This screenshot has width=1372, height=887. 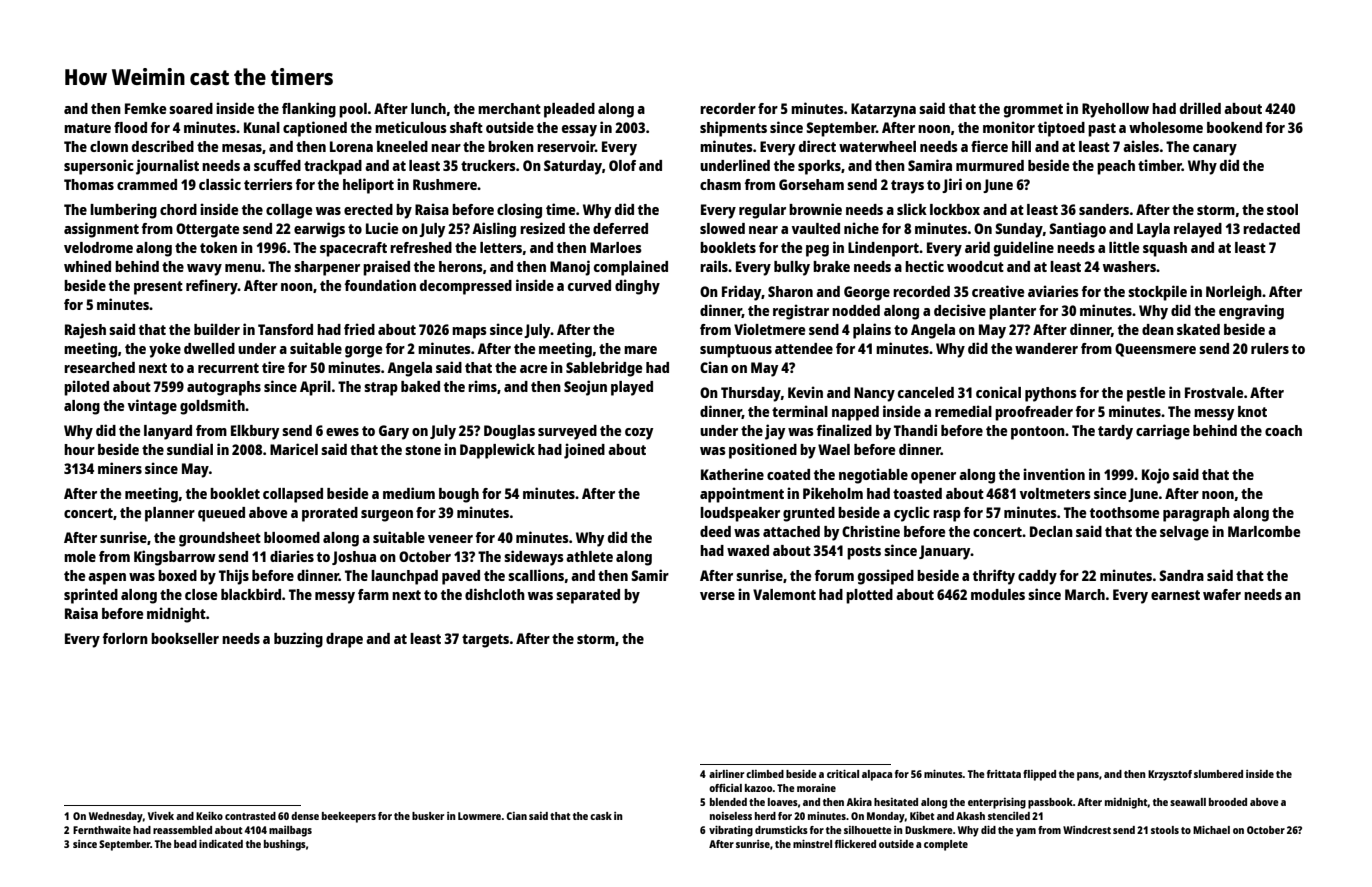 What do you see at coordinates (228, 368) in the screenshot?
I see `recurrent` at bounding box center [228, 368].
